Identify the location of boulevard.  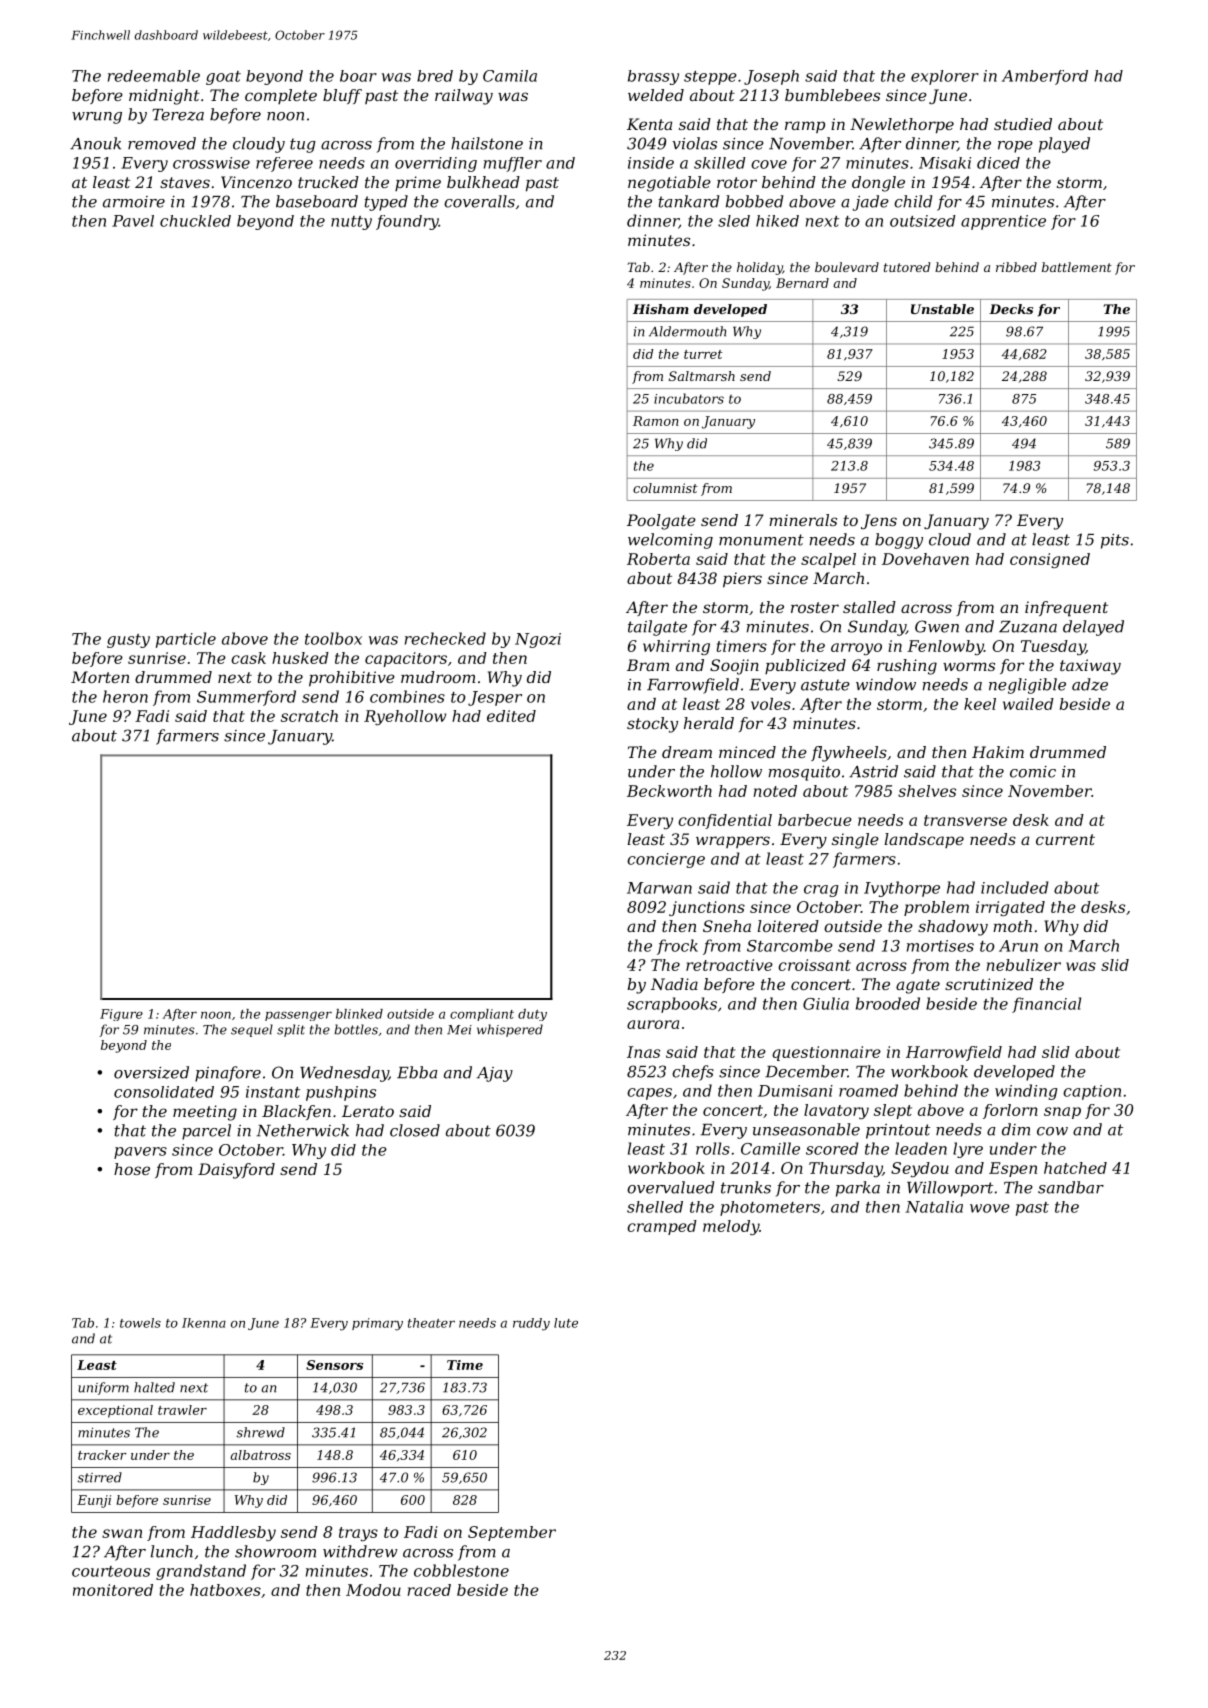
(847, 267).
